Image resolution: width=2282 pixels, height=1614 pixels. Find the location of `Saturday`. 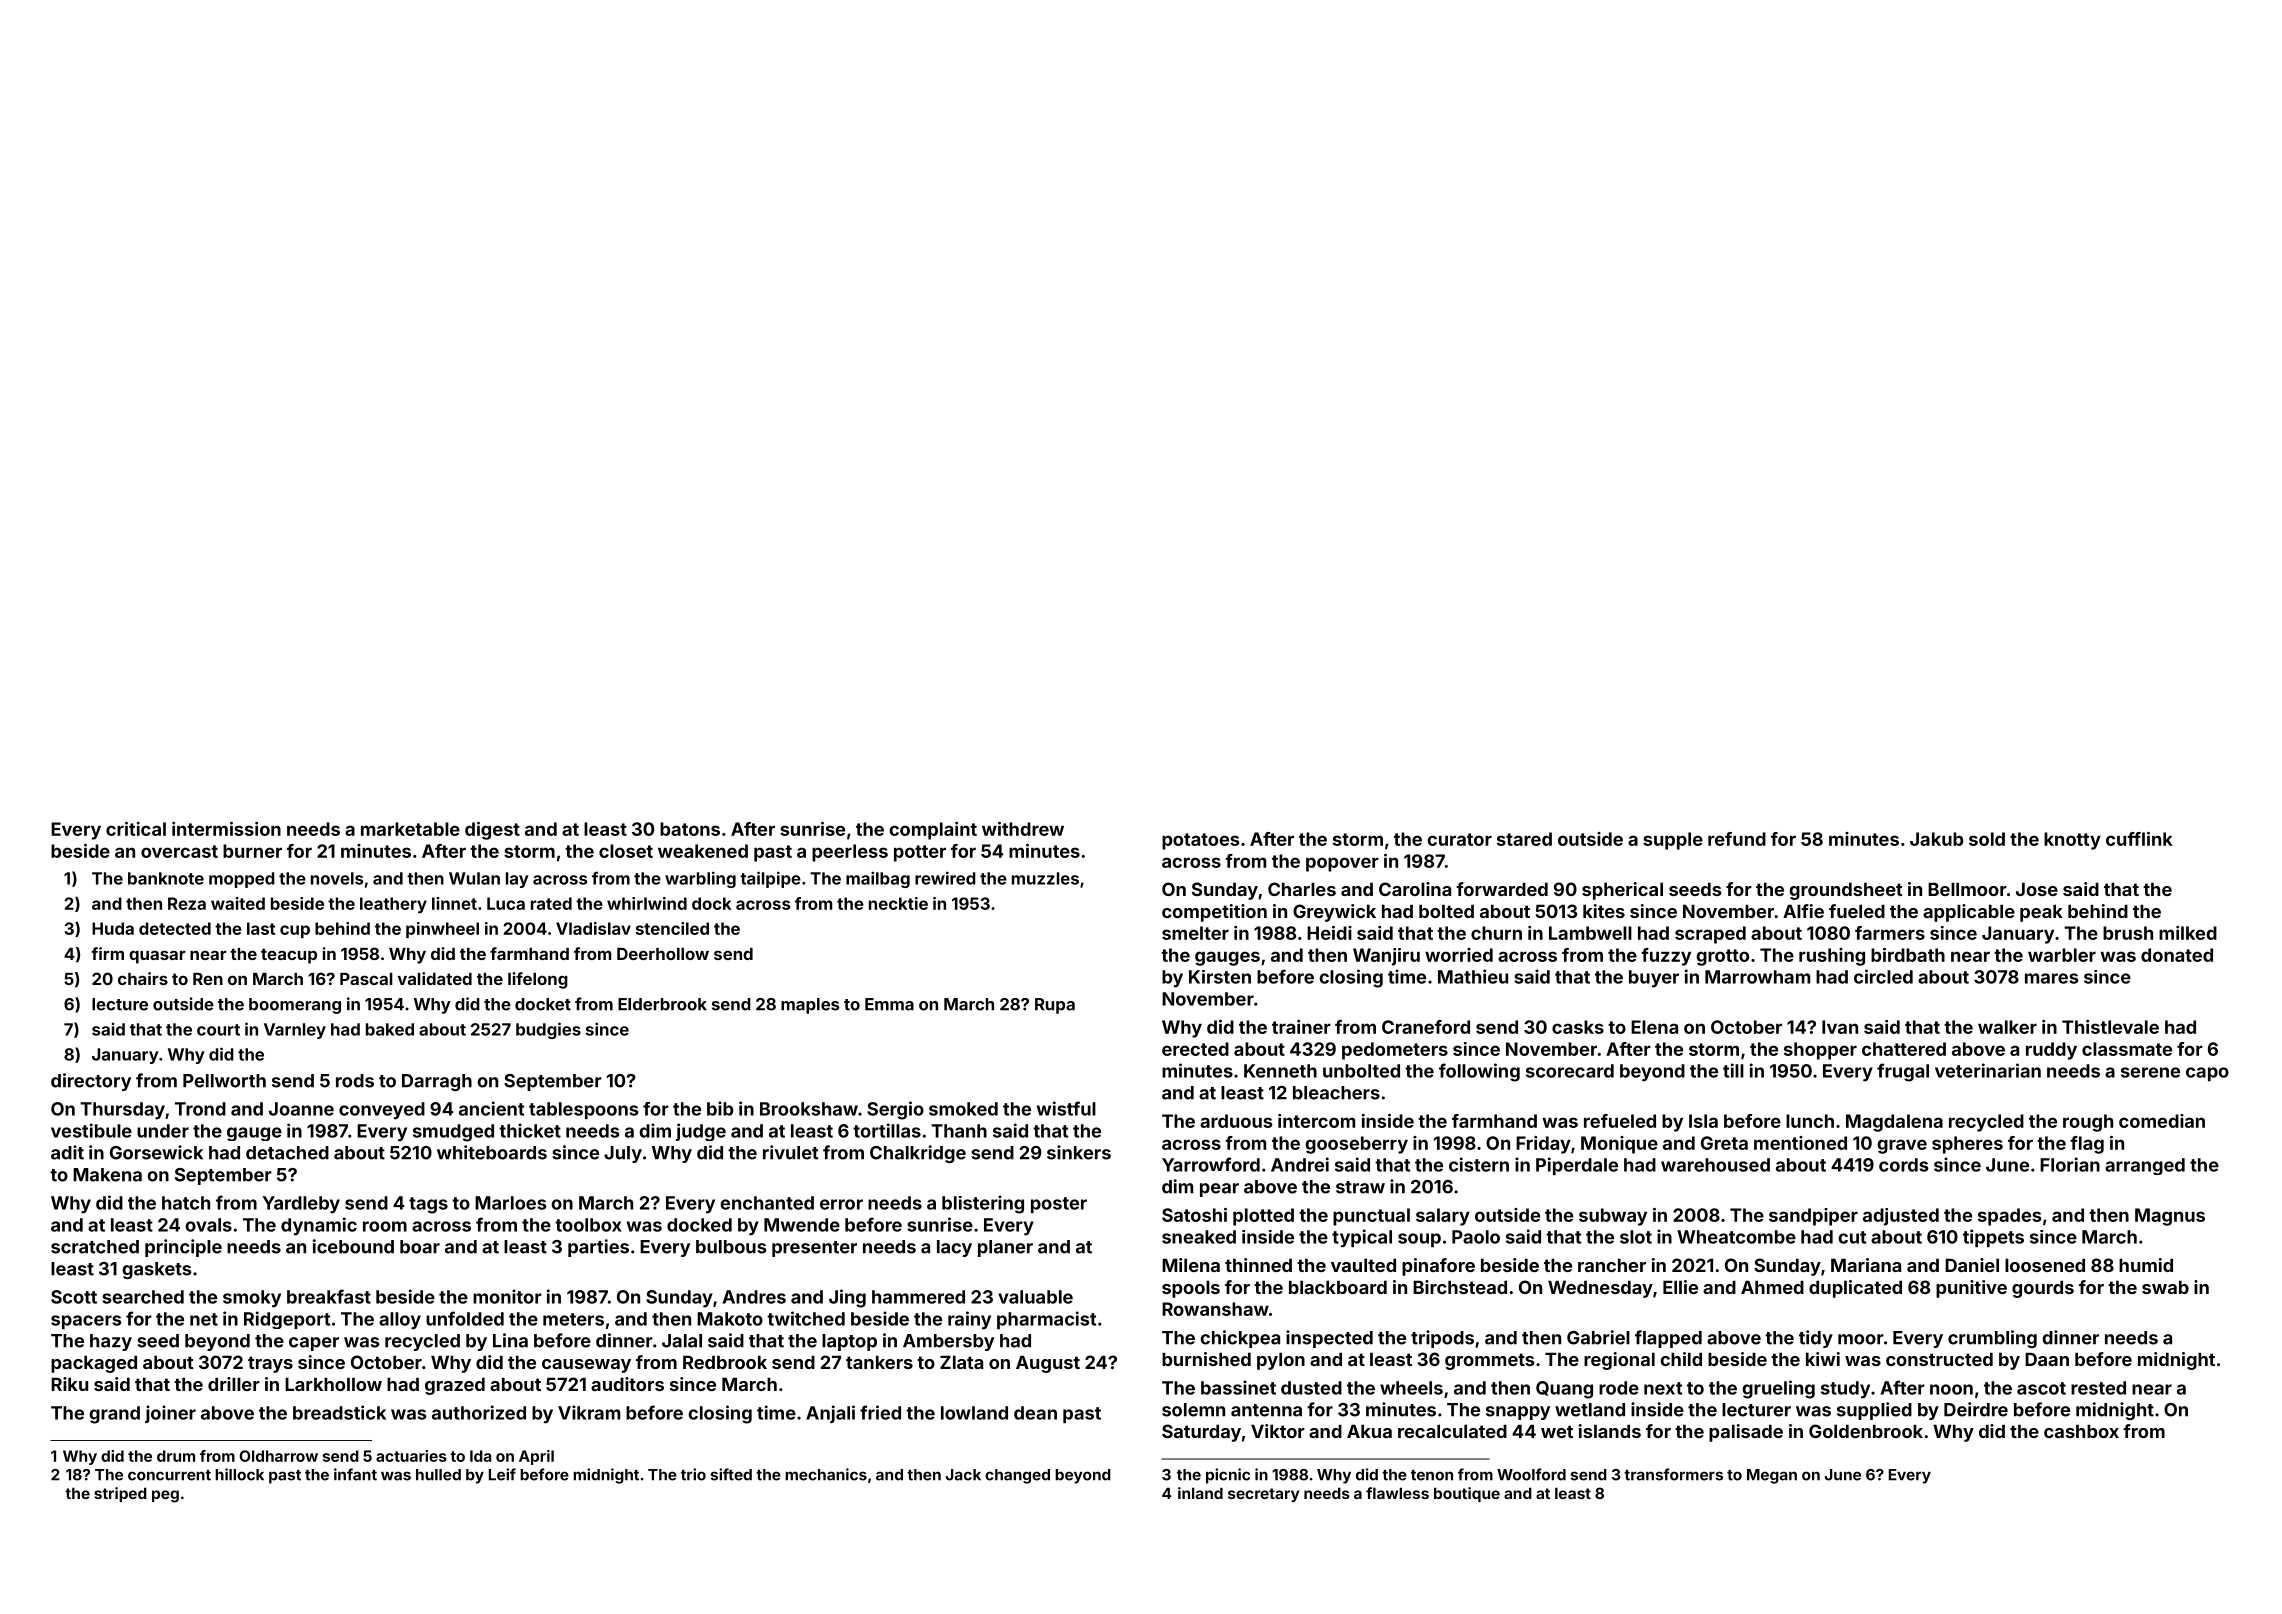

Saturday is located at coordinates (1201, 1433).
